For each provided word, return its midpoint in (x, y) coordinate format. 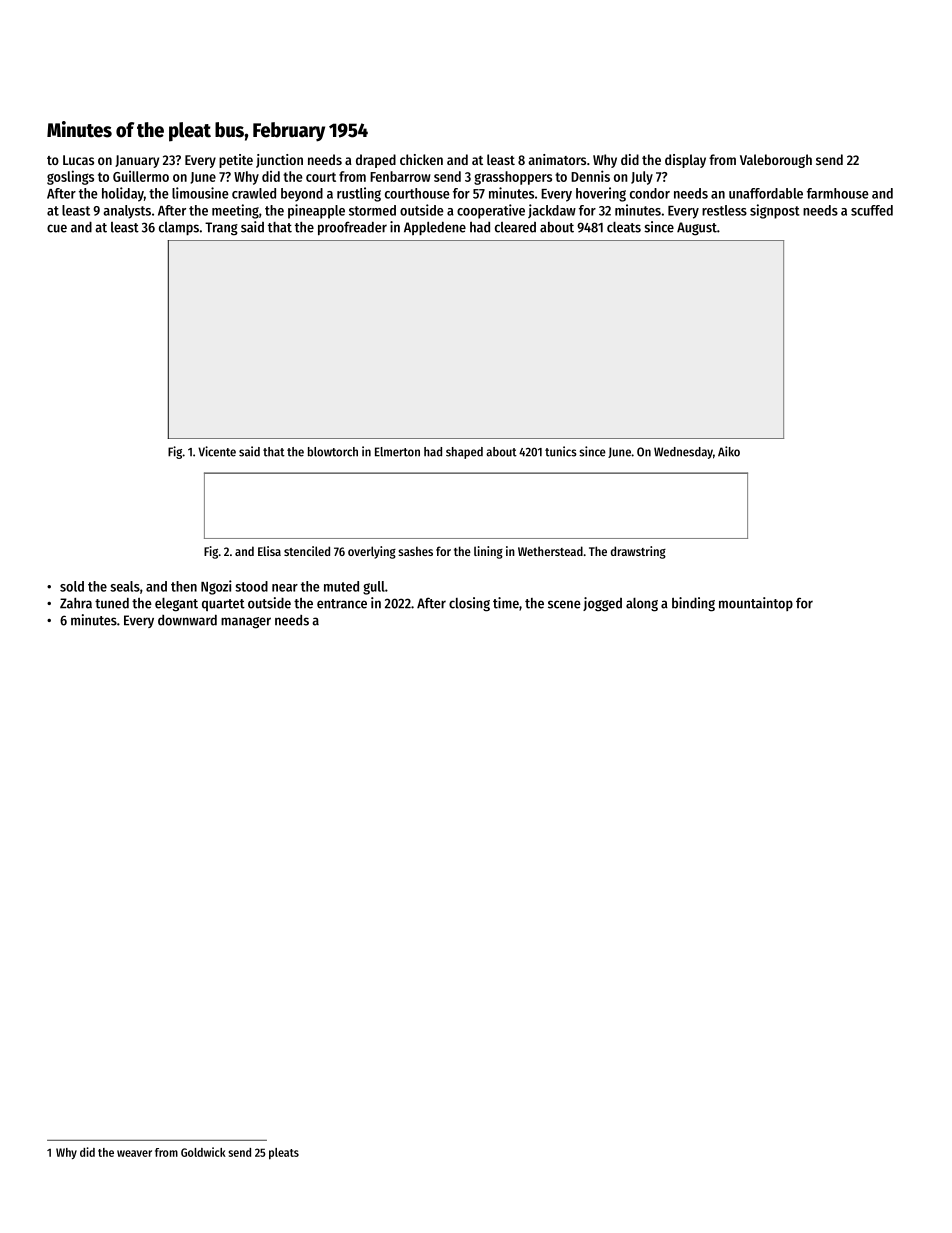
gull (374, 588)
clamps (179, 228)
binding (693, 604)
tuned (112, 603)
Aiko (729, 451)
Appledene (435, 228)
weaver (134, 1153)
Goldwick (203, 1152)
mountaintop (756, 604)
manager (246, 623)
